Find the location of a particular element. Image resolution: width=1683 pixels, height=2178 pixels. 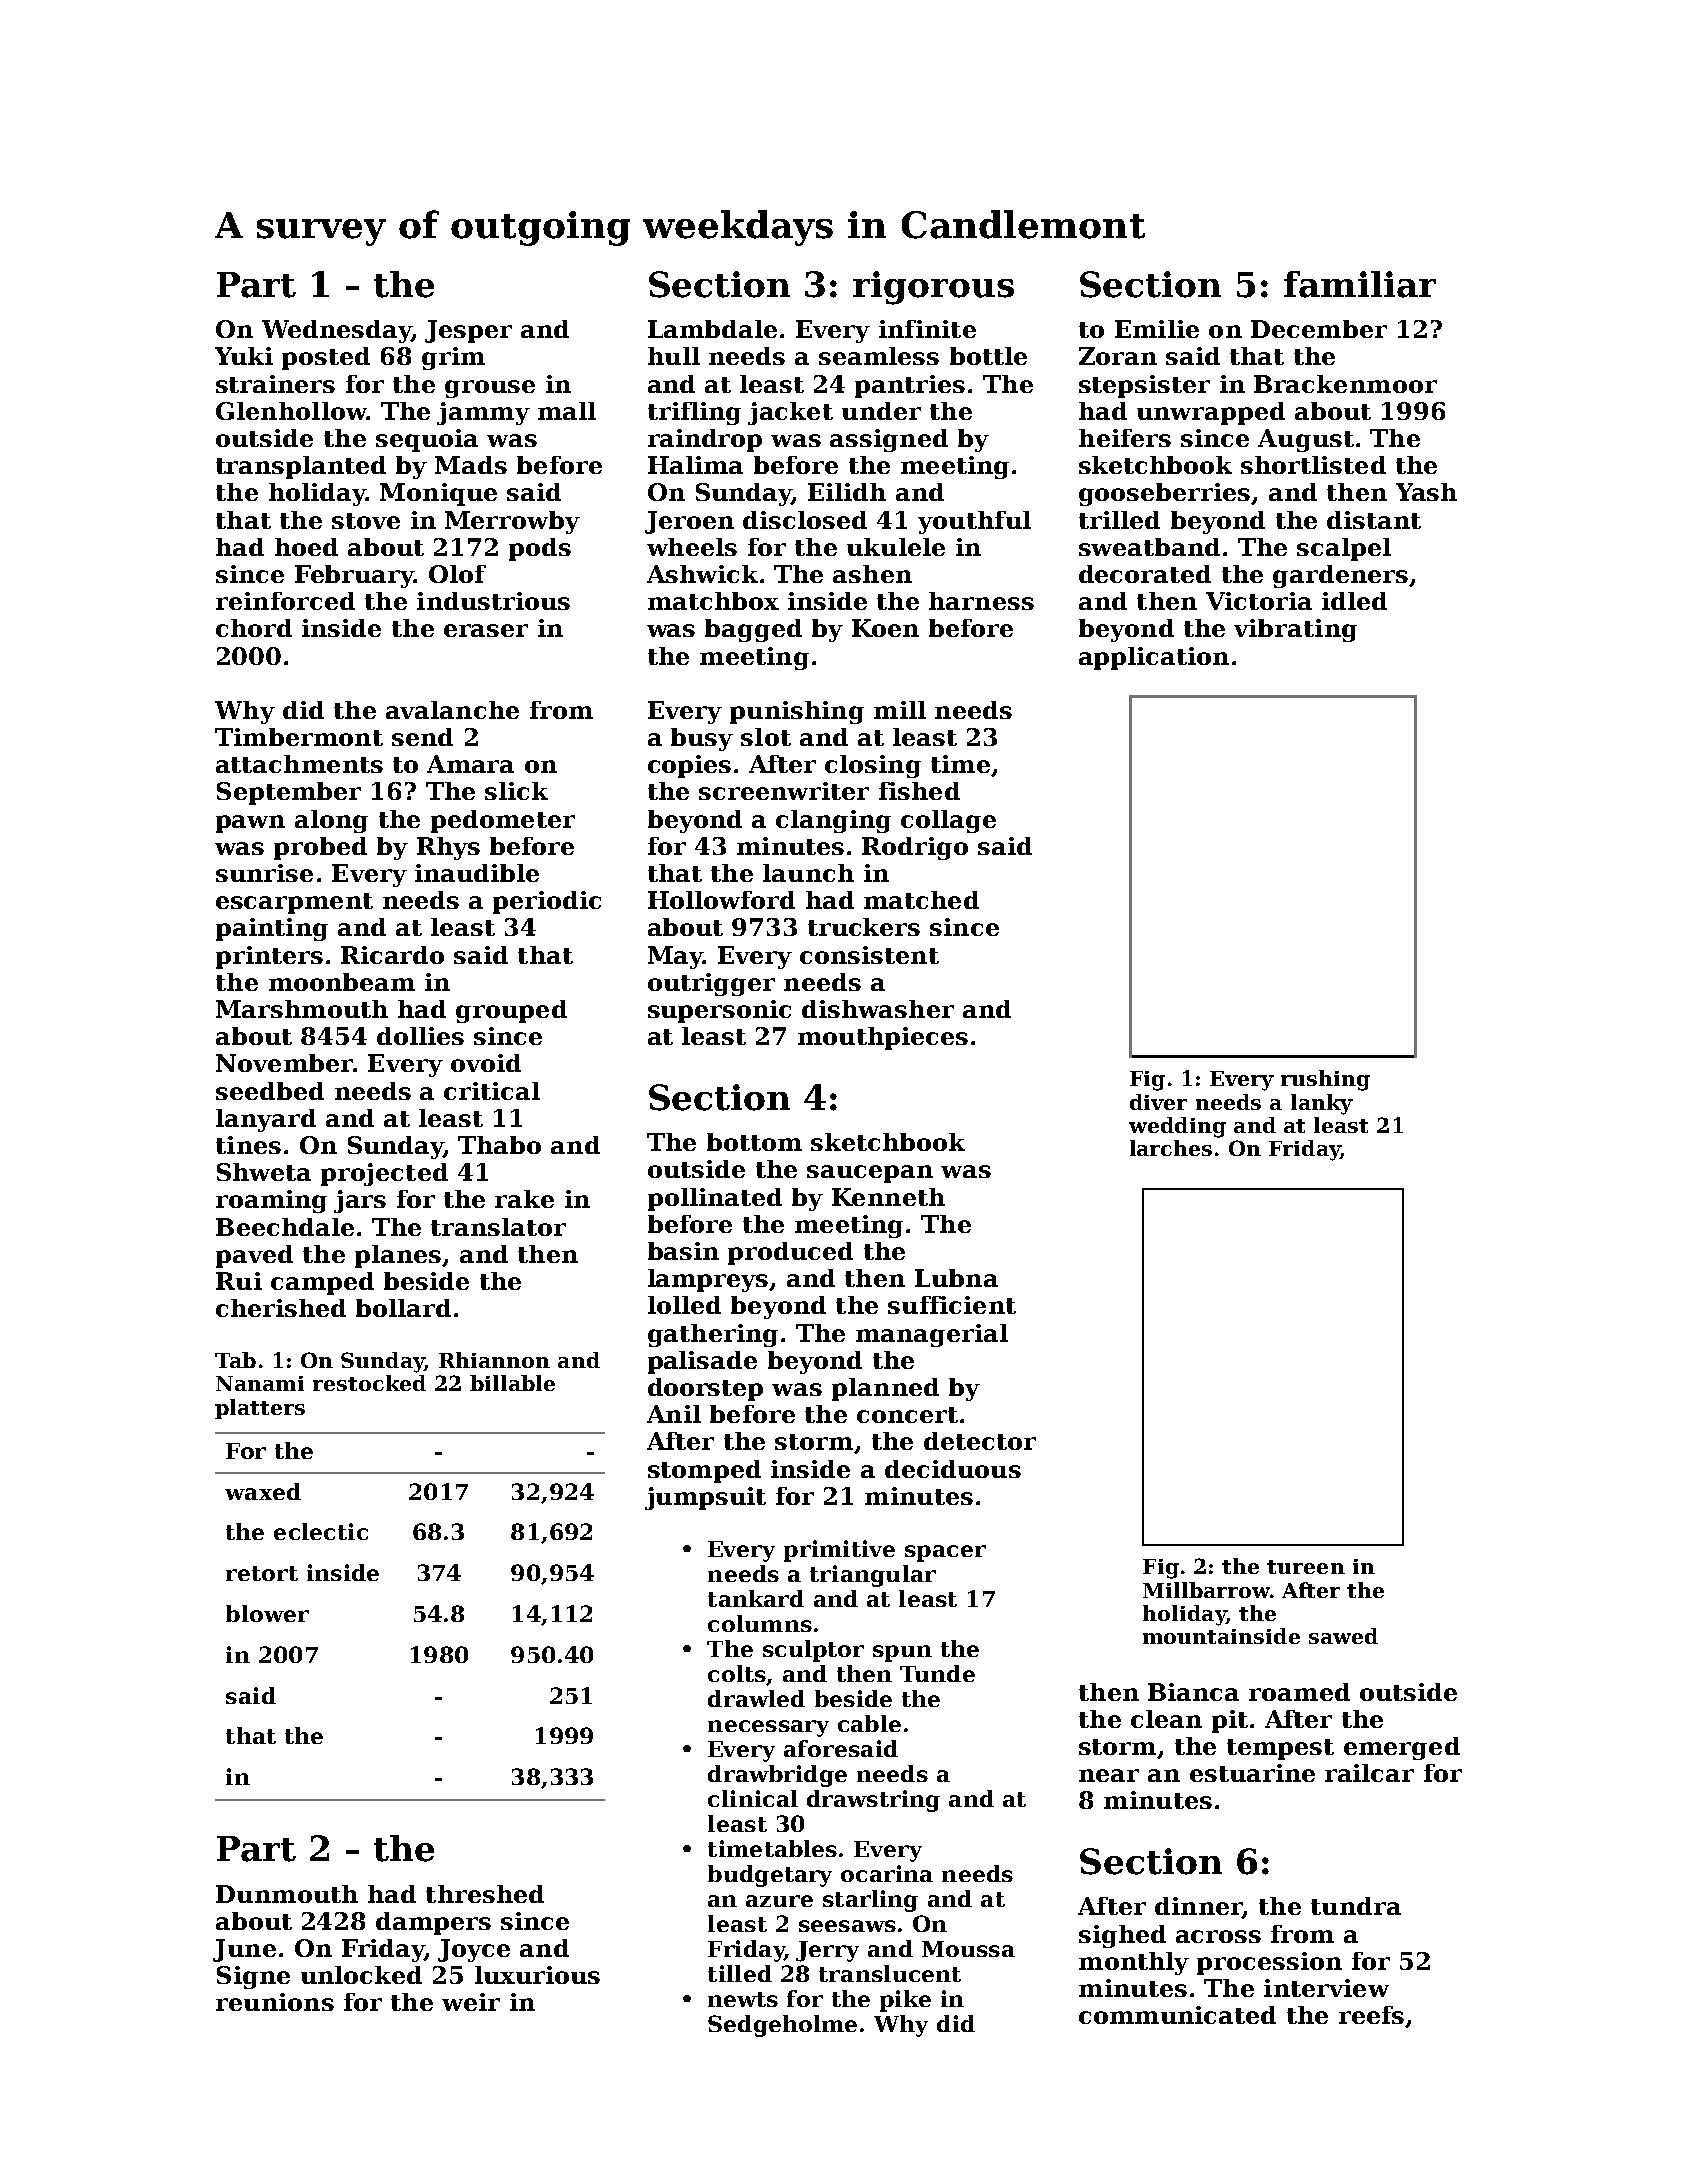

familiar is located at coordinates (1360, 284).
